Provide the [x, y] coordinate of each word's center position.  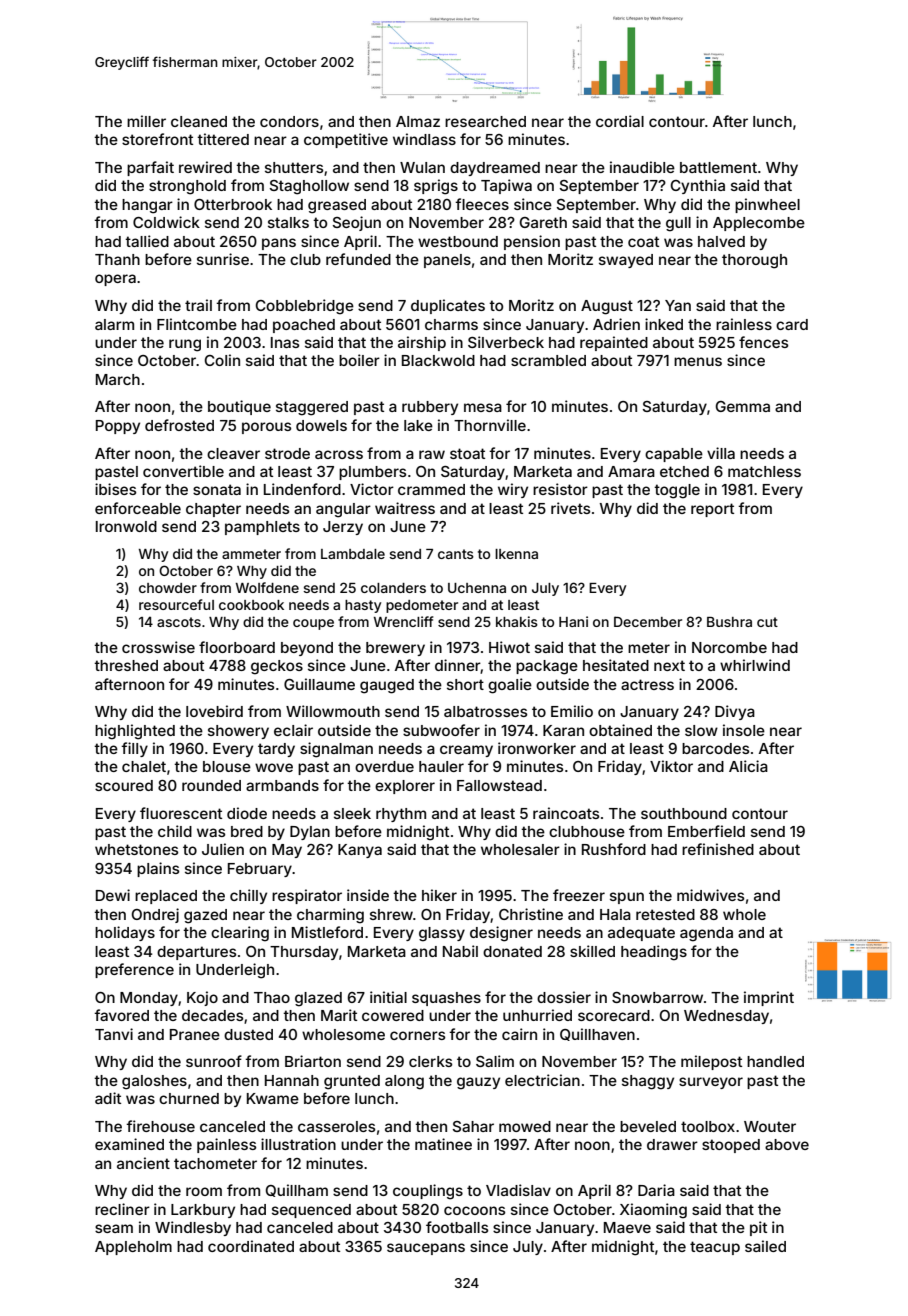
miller [146, 121]
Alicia [748, 766]
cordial [620, 121]
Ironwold [126, 526]
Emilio [572, 711]
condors [289, 121]
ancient [143, 1163]
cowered [393, 1015]
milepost [711, 1062]
